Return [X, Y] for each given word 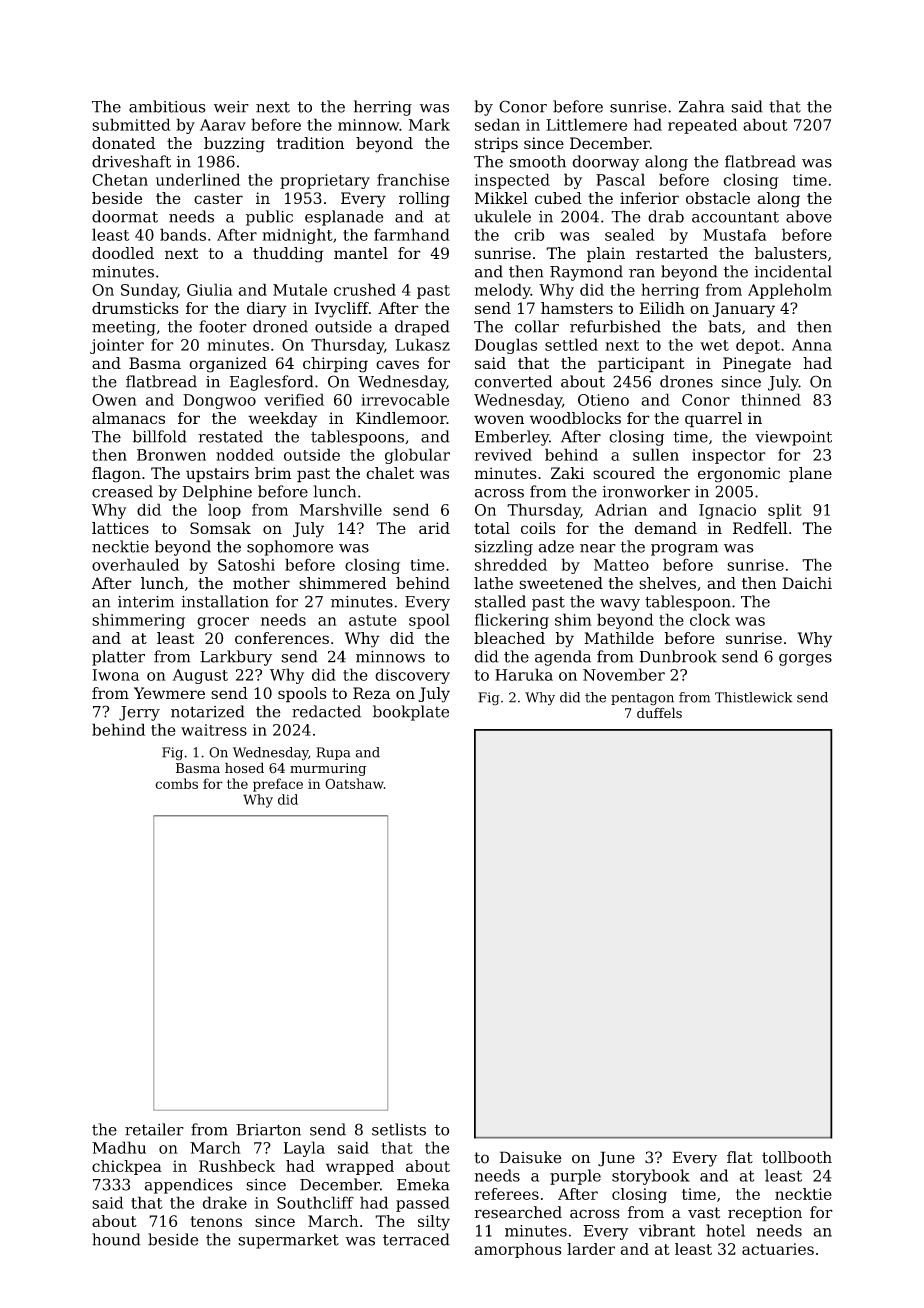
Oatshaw [354, 783]
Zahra [702, 106]
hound [116, 1239]
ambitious [167, 106]
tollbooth [797, 1157]
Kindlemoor [401, 418]
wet [714, 345]
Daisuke [531, 1157]
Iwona [116, 675]
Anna [812, 345]
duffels [659, 713]
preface [278, 785]
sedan [497, 124]
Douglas [506, 346]
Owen [114, 400]
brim [273, 473]
